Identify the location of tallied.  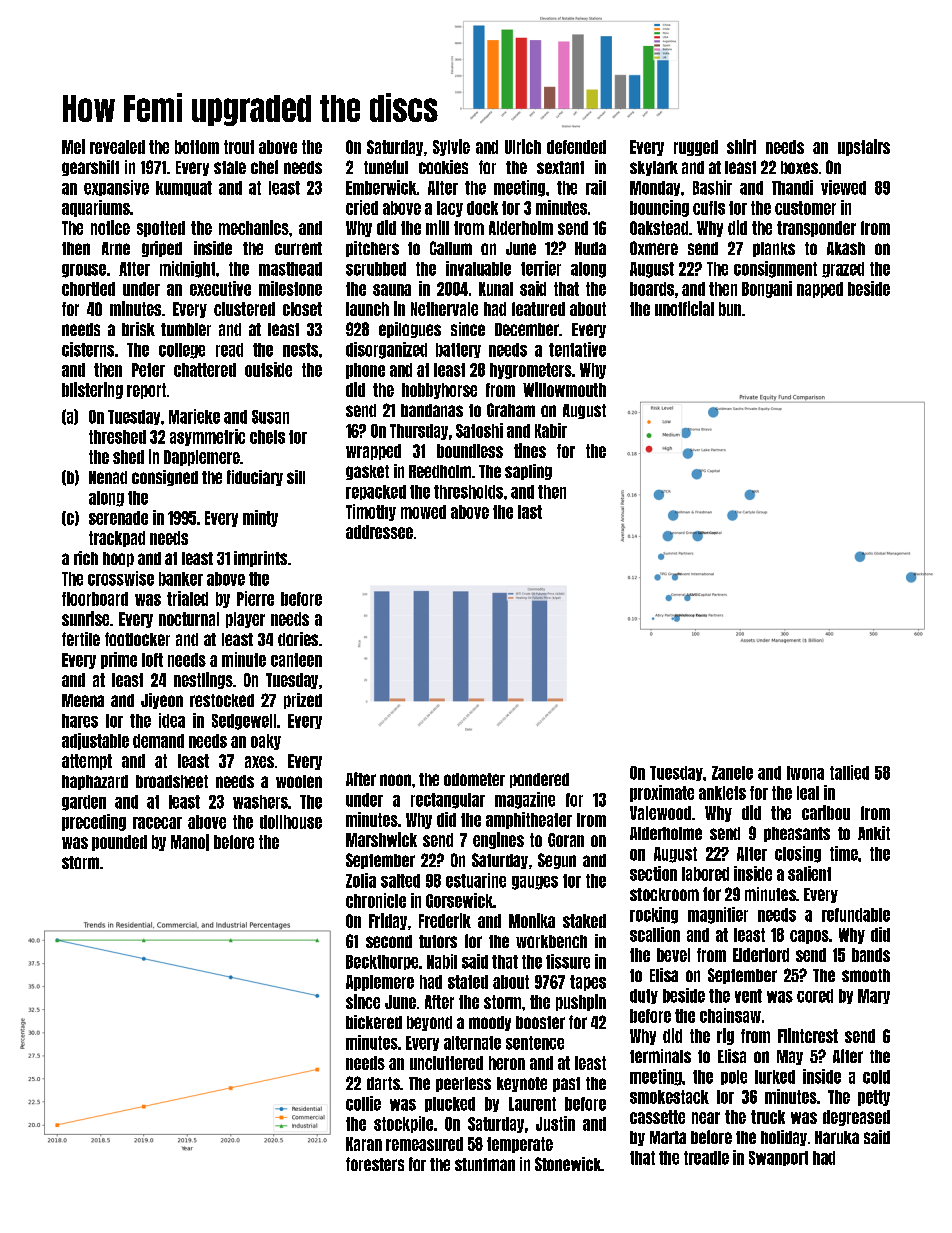
(849, 772).
